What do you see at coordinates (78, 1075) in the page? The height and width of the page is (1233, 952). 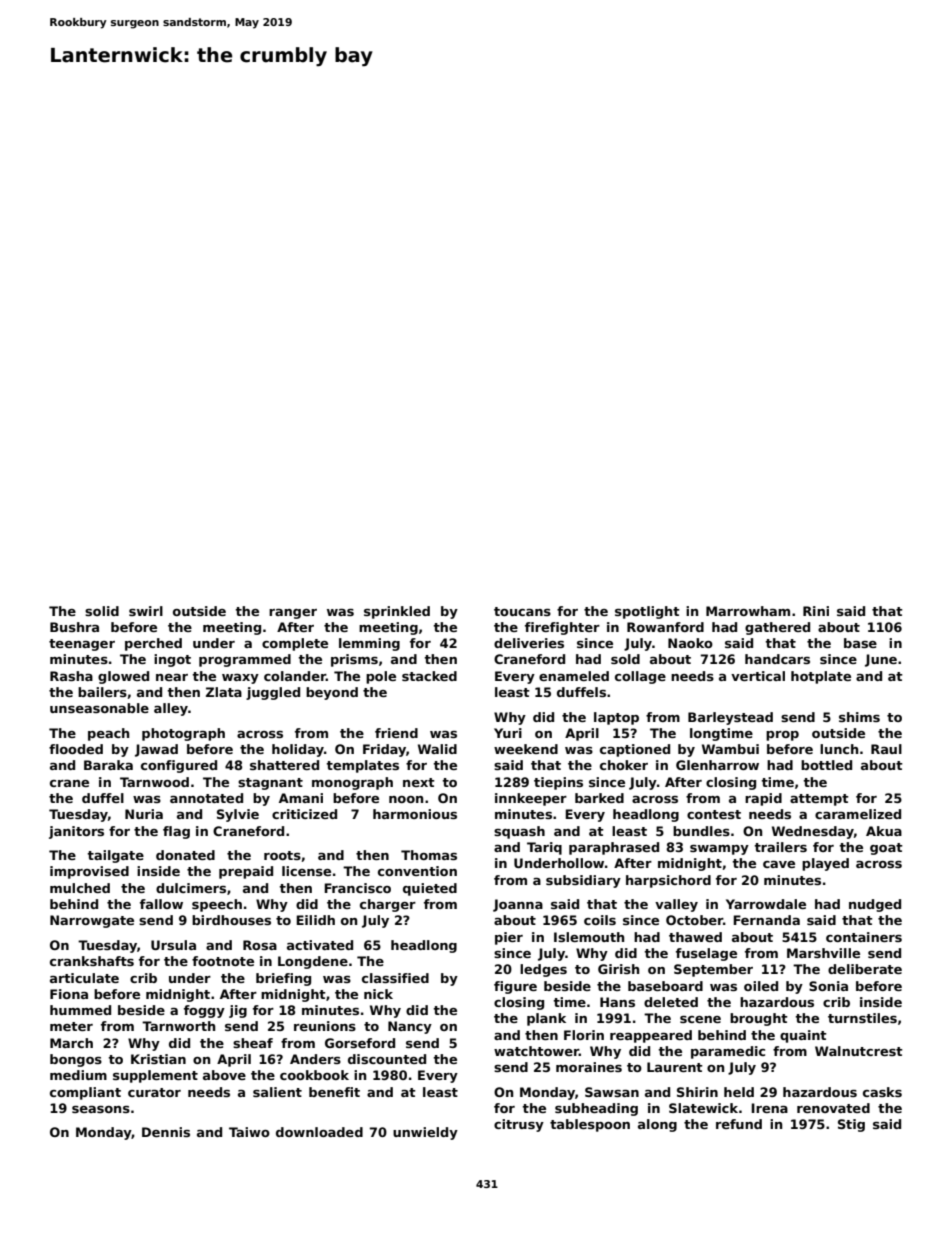 I see `medium` at bounding box center [78, 1075].
